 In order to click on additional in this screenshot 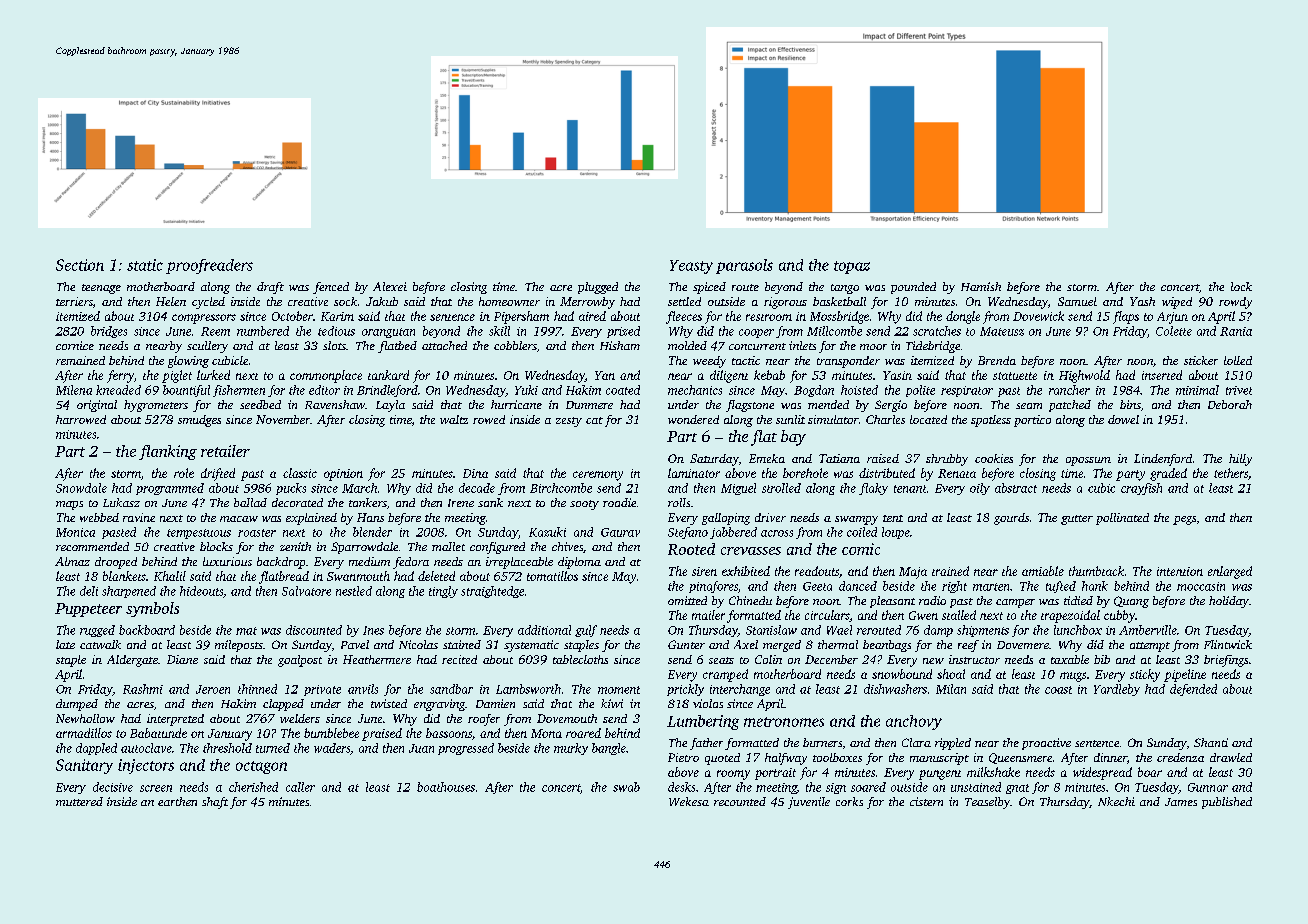, I will do `click(544, 630)`.
